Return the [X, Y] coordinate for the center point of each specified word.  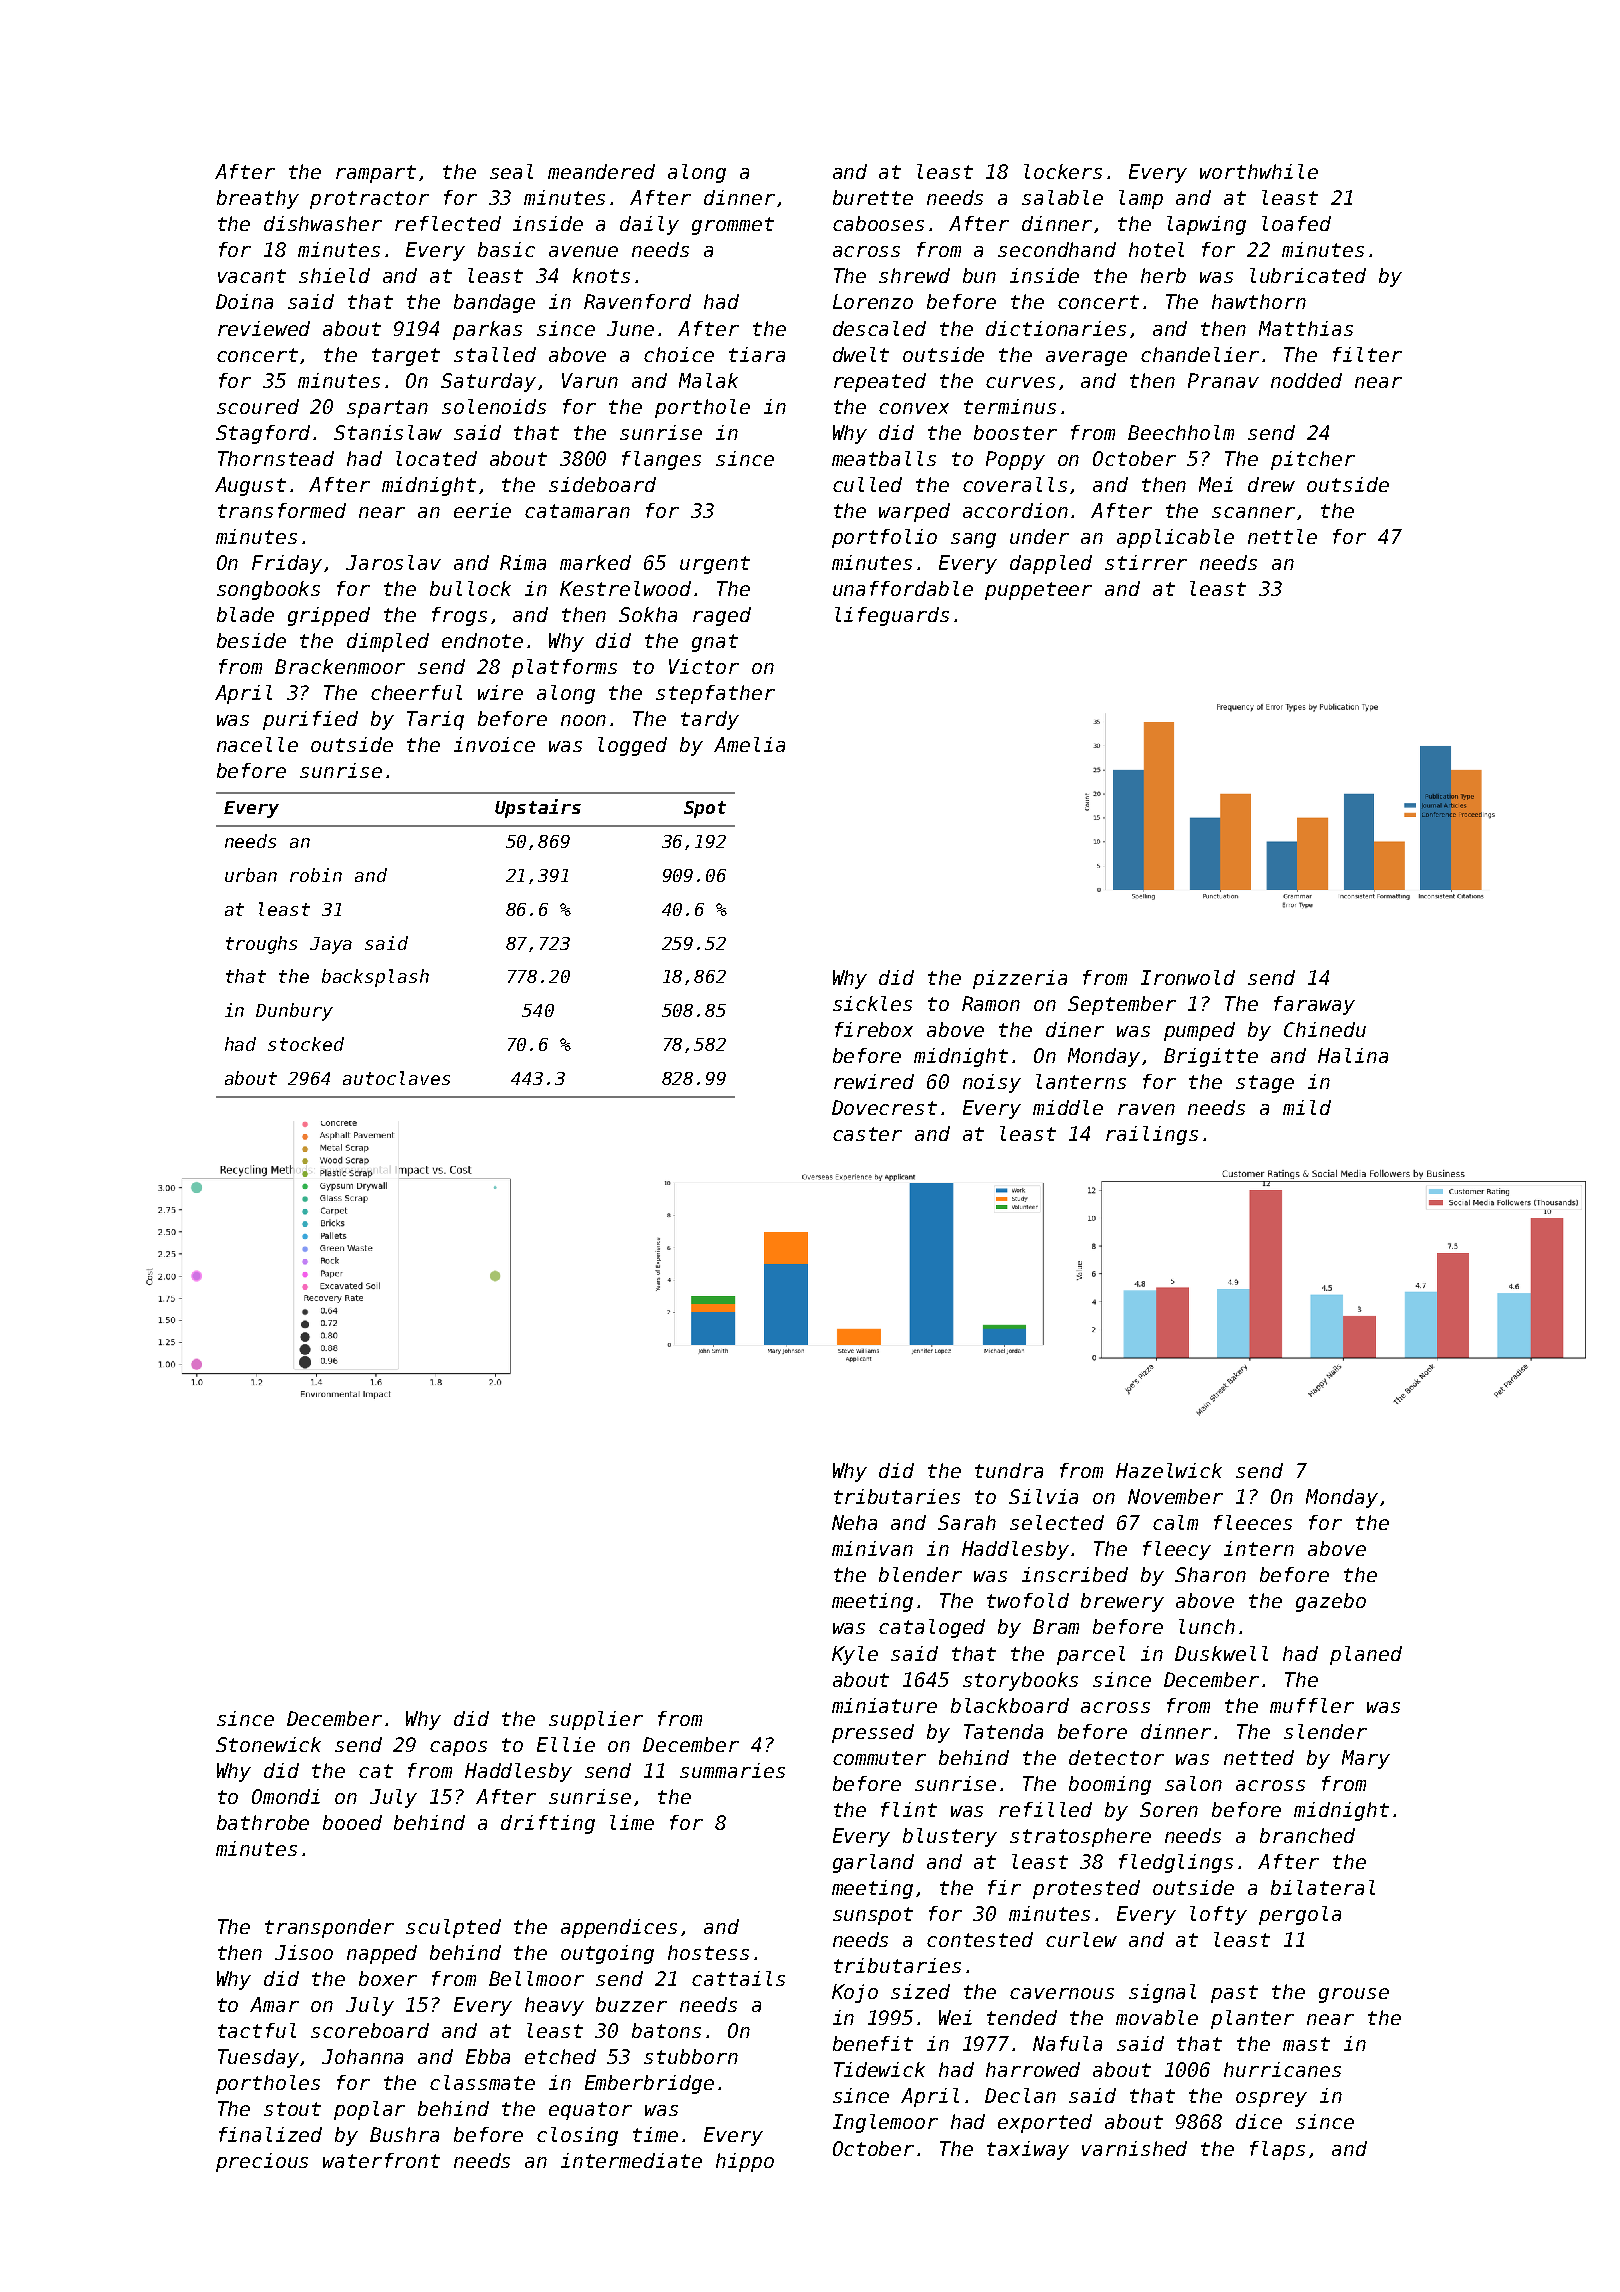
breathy [258, 199]
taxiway [1028, 2150]
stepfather [715, 694]
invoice [494, 744]
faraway [1314, 1005]
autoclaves [396, 1078]
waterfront [381, 2160]
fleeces [1253, 1522]
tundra [1009, 1470]
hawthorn [1259, 301]
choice [679, 354]
